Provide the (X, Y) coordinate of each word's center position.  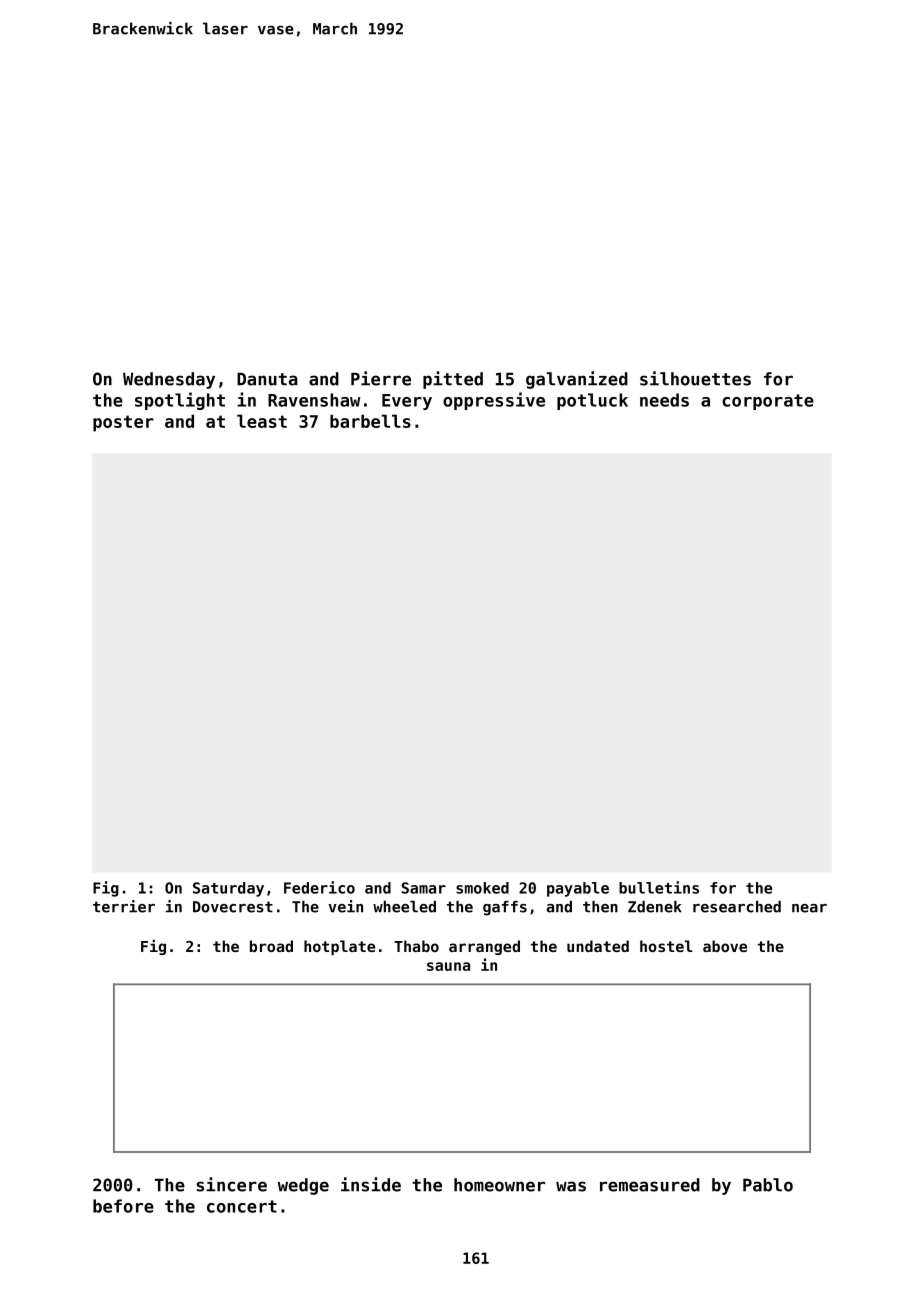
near (809, 908)
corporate (768, 402)
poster (123, 423)
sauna (448, 966)
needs (664, 400)
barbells (370, 421)
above (725, 946)
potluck (592, 401)
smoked (482, 888)
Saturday (228, 889)
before (123, 1206)
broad (271, 946)
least (262, 421)
